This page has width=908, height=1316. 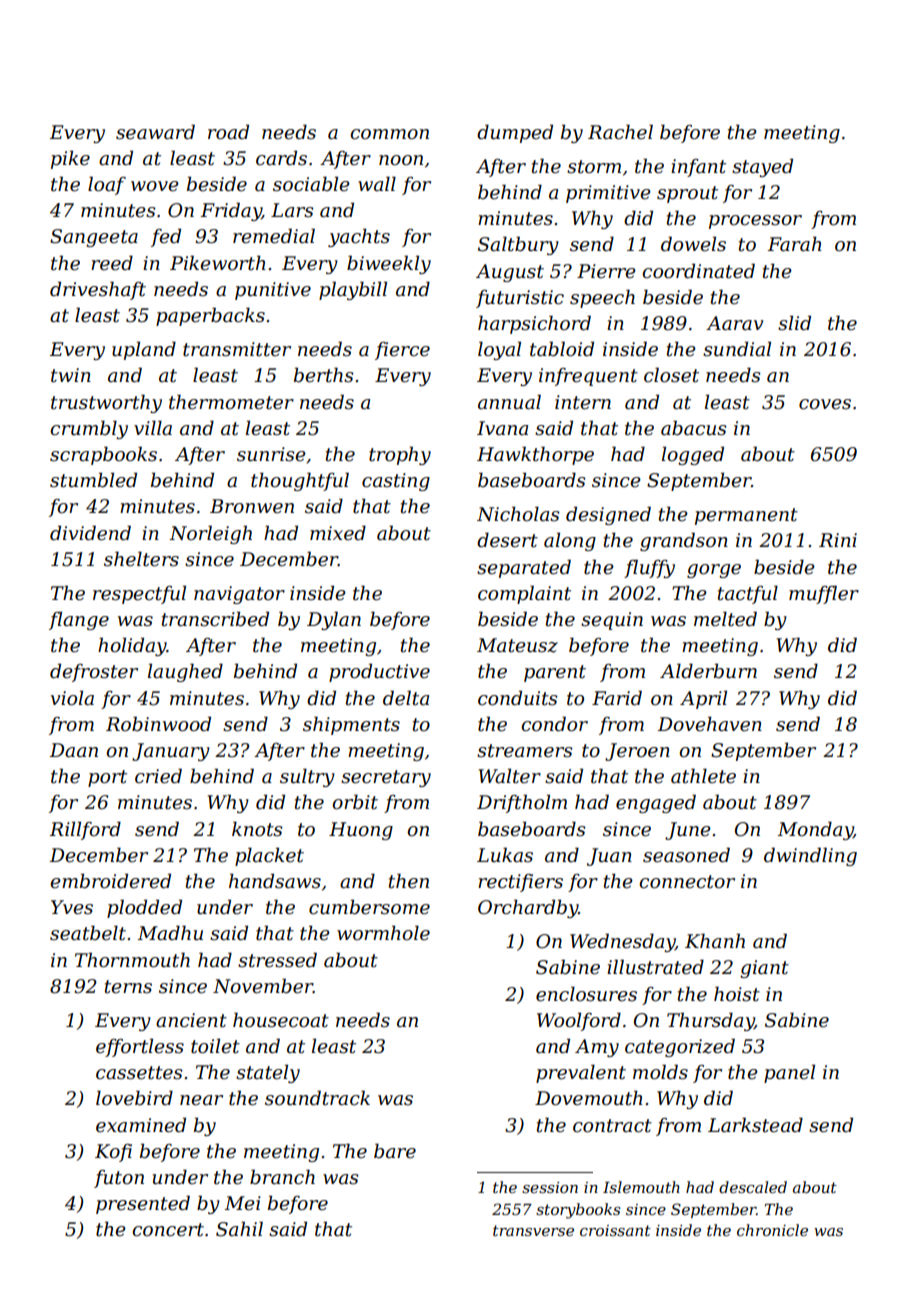 What do you see at coordinates (602, 298) in the page?
I see `speech` at bounding box center [602, 298].
